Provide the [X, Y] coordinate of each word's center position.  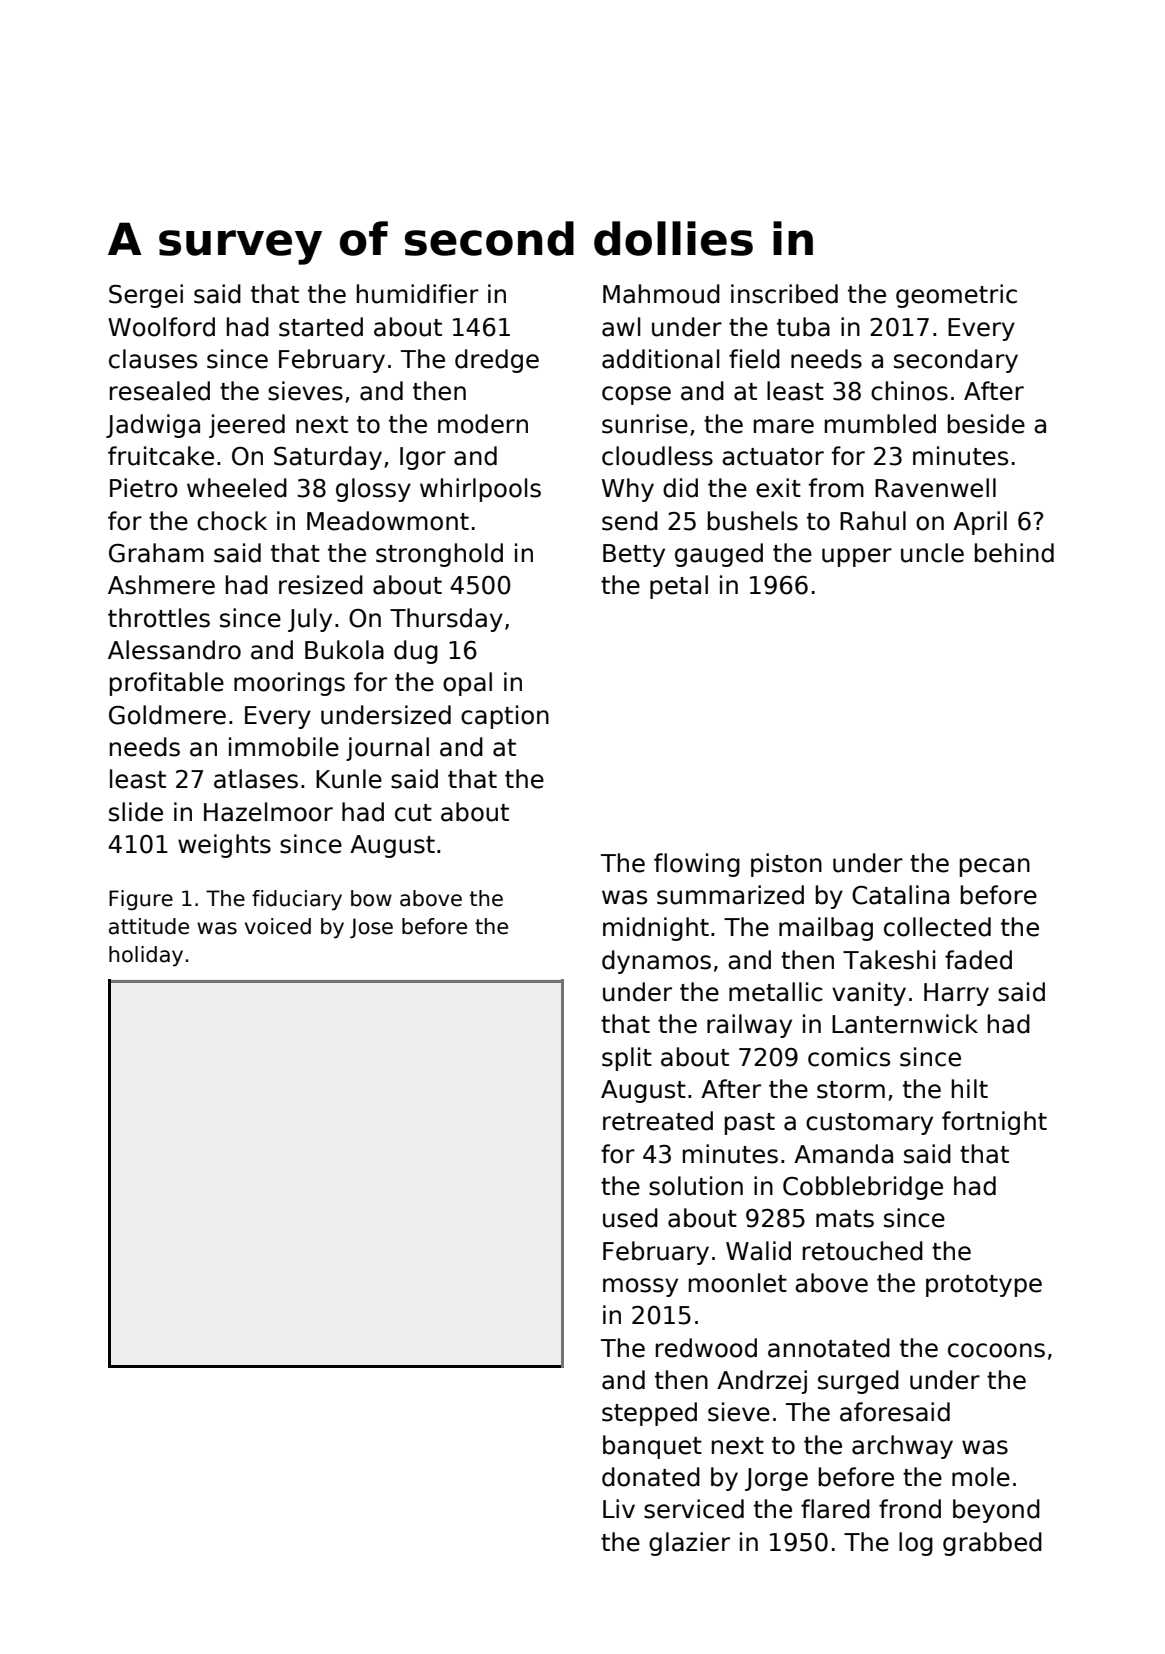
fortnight [994, 1123]
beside [986, 424]
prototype [984, 1286]
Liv [619, 1508]
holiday [146, 956]
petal [679, 587]
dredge [497, 361]
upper [857, 557]
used [630, 1218]
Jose [371, 928]
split [627, 1059]
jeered [247, 426]
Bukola [344, 650]
